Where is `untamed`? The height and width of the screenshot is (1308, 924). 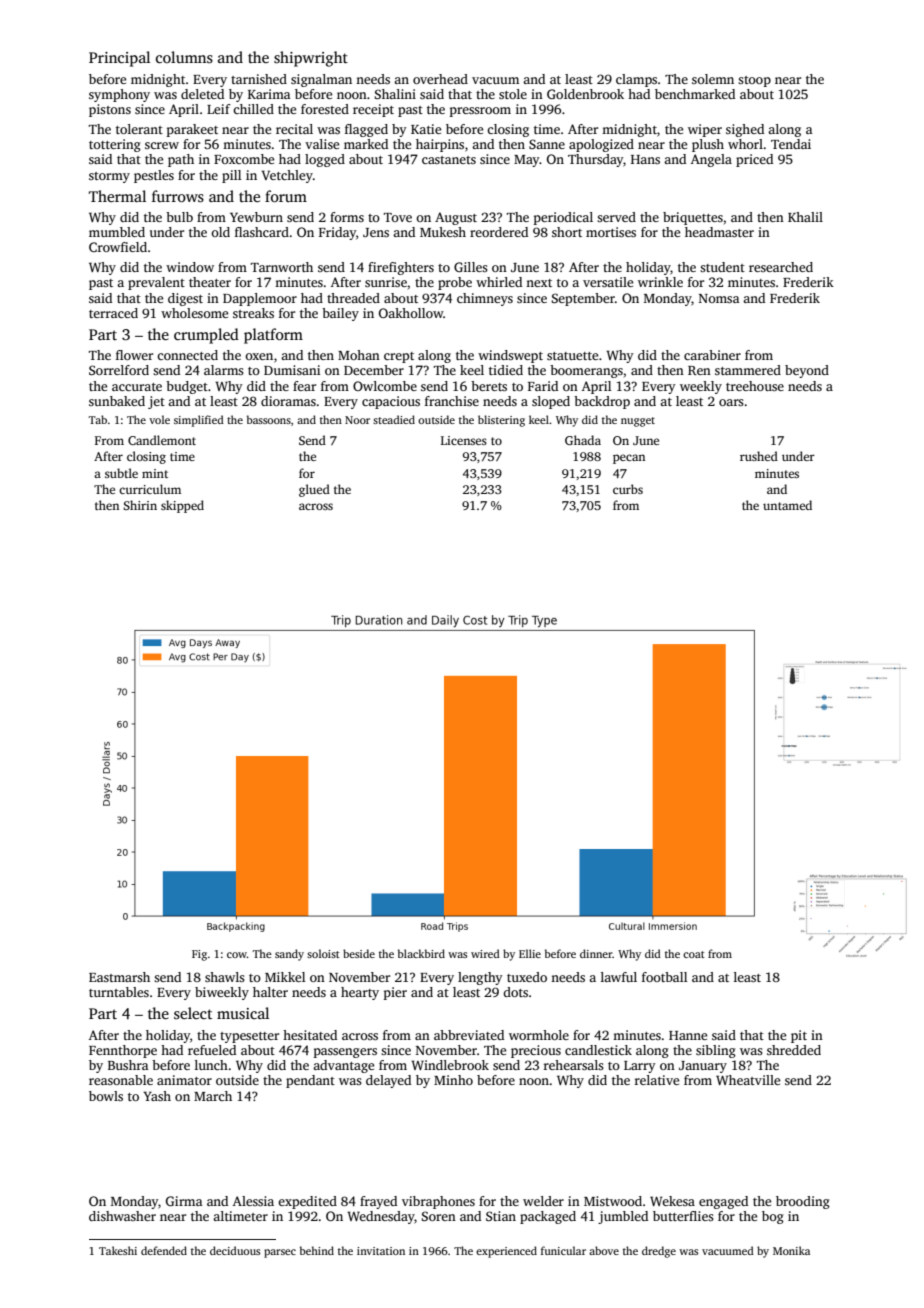 untamed is located at coordinates (787, 505).
